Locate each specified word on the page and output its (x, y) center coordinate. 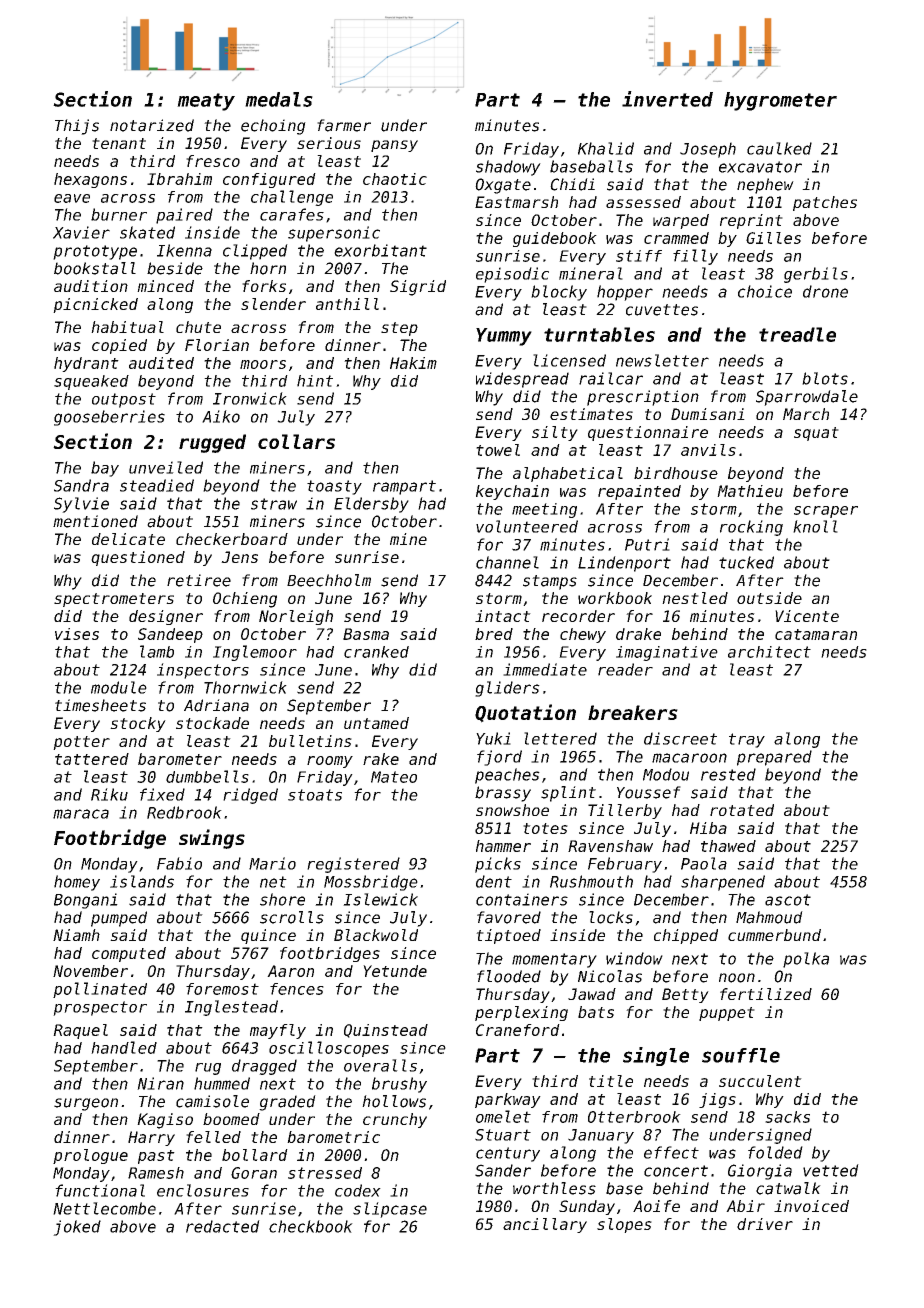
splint (568, 794)
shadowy (508, 168)
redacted (223, 1226)
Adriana (216, 705)
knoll (815, 526)
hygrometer (780, 101)
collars (296, 441)
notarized (152, 125)
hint (315, 381)
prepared (774, 758)
